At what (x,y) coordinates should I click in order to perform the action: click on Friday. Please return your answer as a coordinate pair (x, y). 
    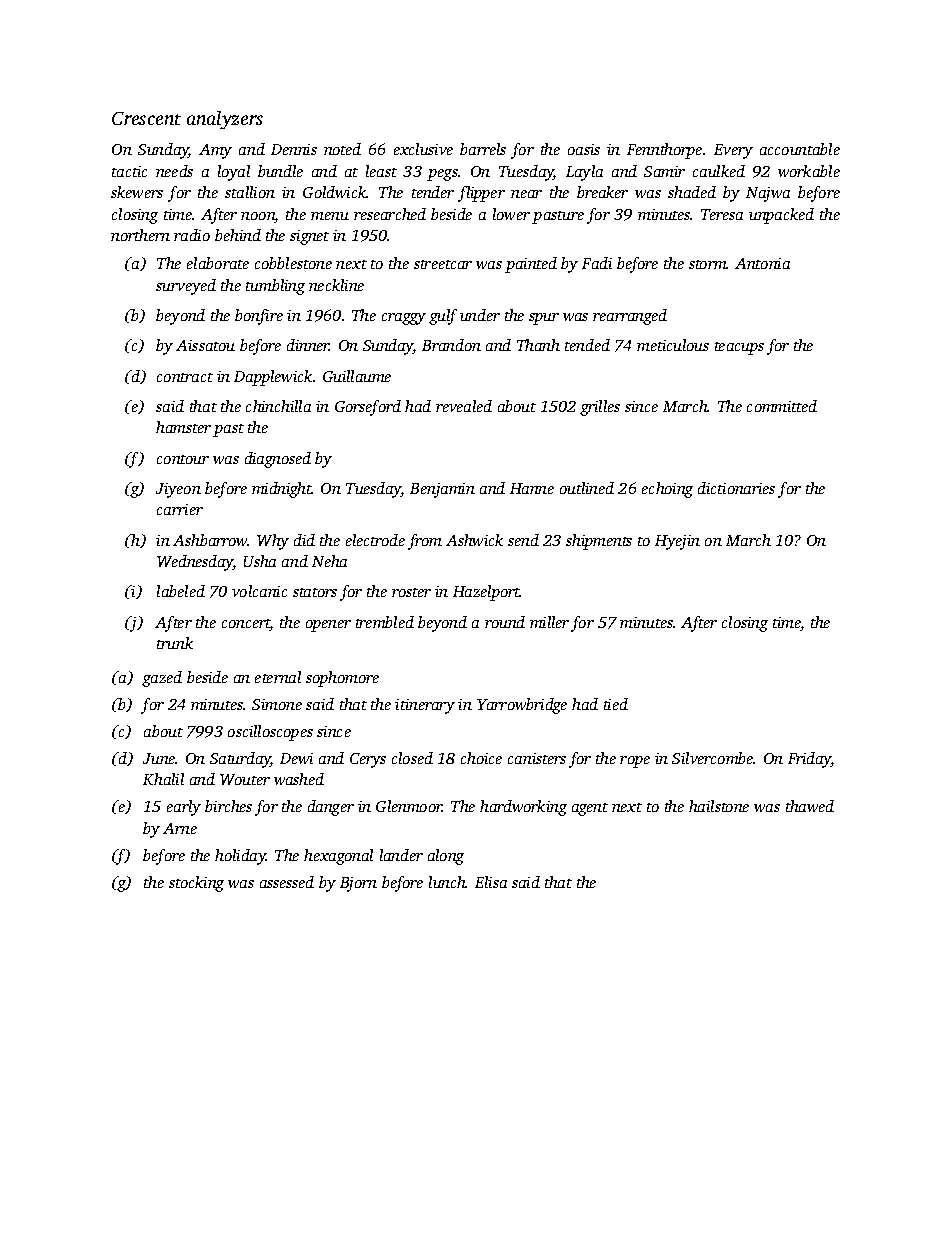
    Looking at the image, I should click on (809, 760).
